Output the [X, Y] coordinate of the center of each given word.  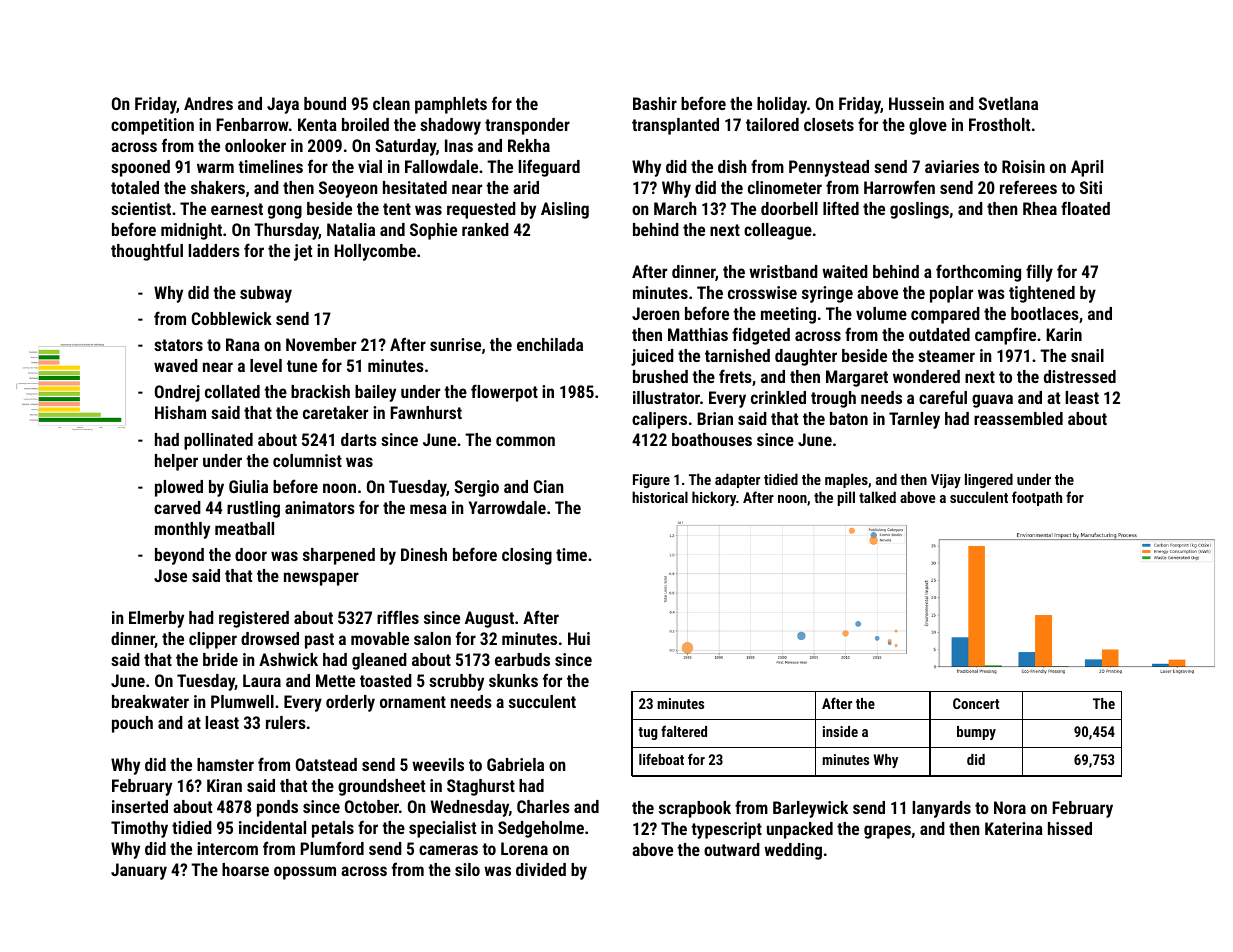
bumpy [976, 733]
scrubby [456, 682]
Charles [543, 806]
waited [845, 271]
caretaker [335, 412]
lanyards [941, 809]
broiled [365, 124]
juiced [652, 357]
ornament [413, 702]
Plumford [332, 848]
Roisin [1023, 166]
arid [526, 187]
